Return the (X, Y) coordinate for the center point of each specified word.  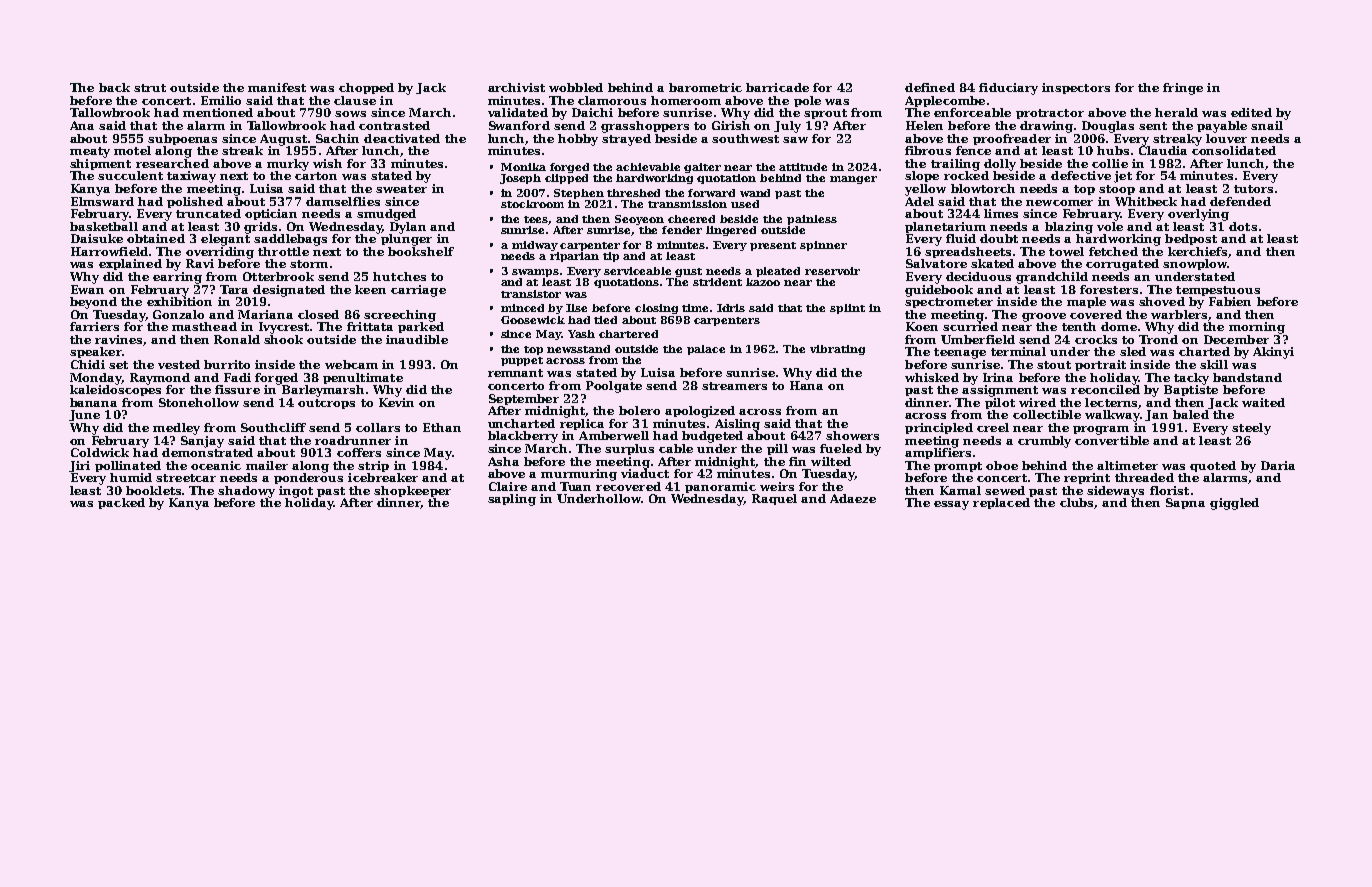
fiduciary (1008, 89)
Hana (806, 385)
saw (795, 140)
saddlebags (290, 240)
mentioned (218, 112)
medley (176, 429)
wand (755, 193)
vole (1110, 226)
